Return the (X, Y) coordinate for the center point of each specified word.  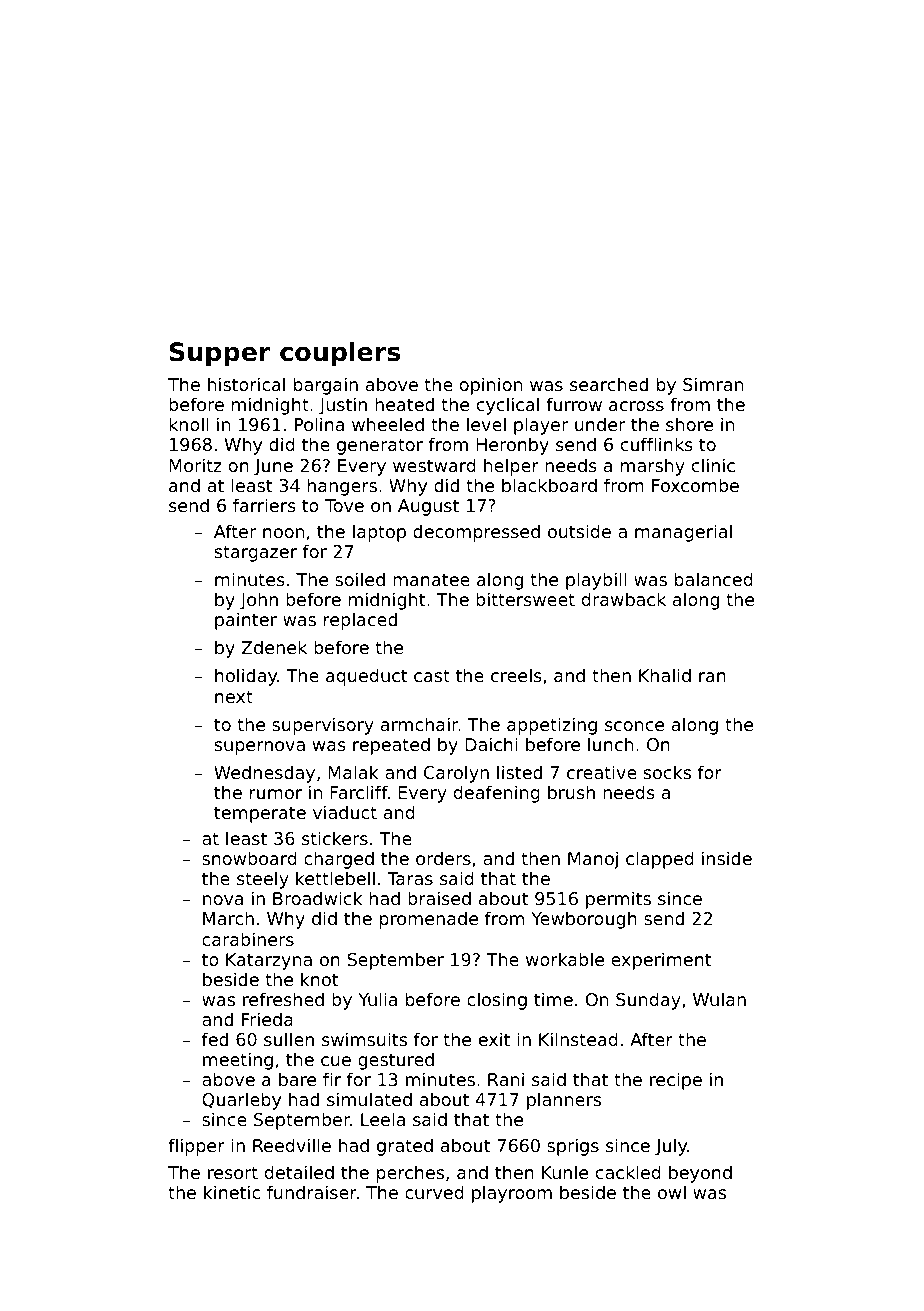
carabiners (248, 939)
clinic (713, 465)
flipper (196, 1147)
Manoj (593, 860)
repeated (391, 746)
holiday (246, 677)
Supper (220, 354)
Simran (713, 384)
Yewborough (584, 920)
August (428, 507)
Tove (344, 505)
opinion (491, 386)
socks (667, 772)
